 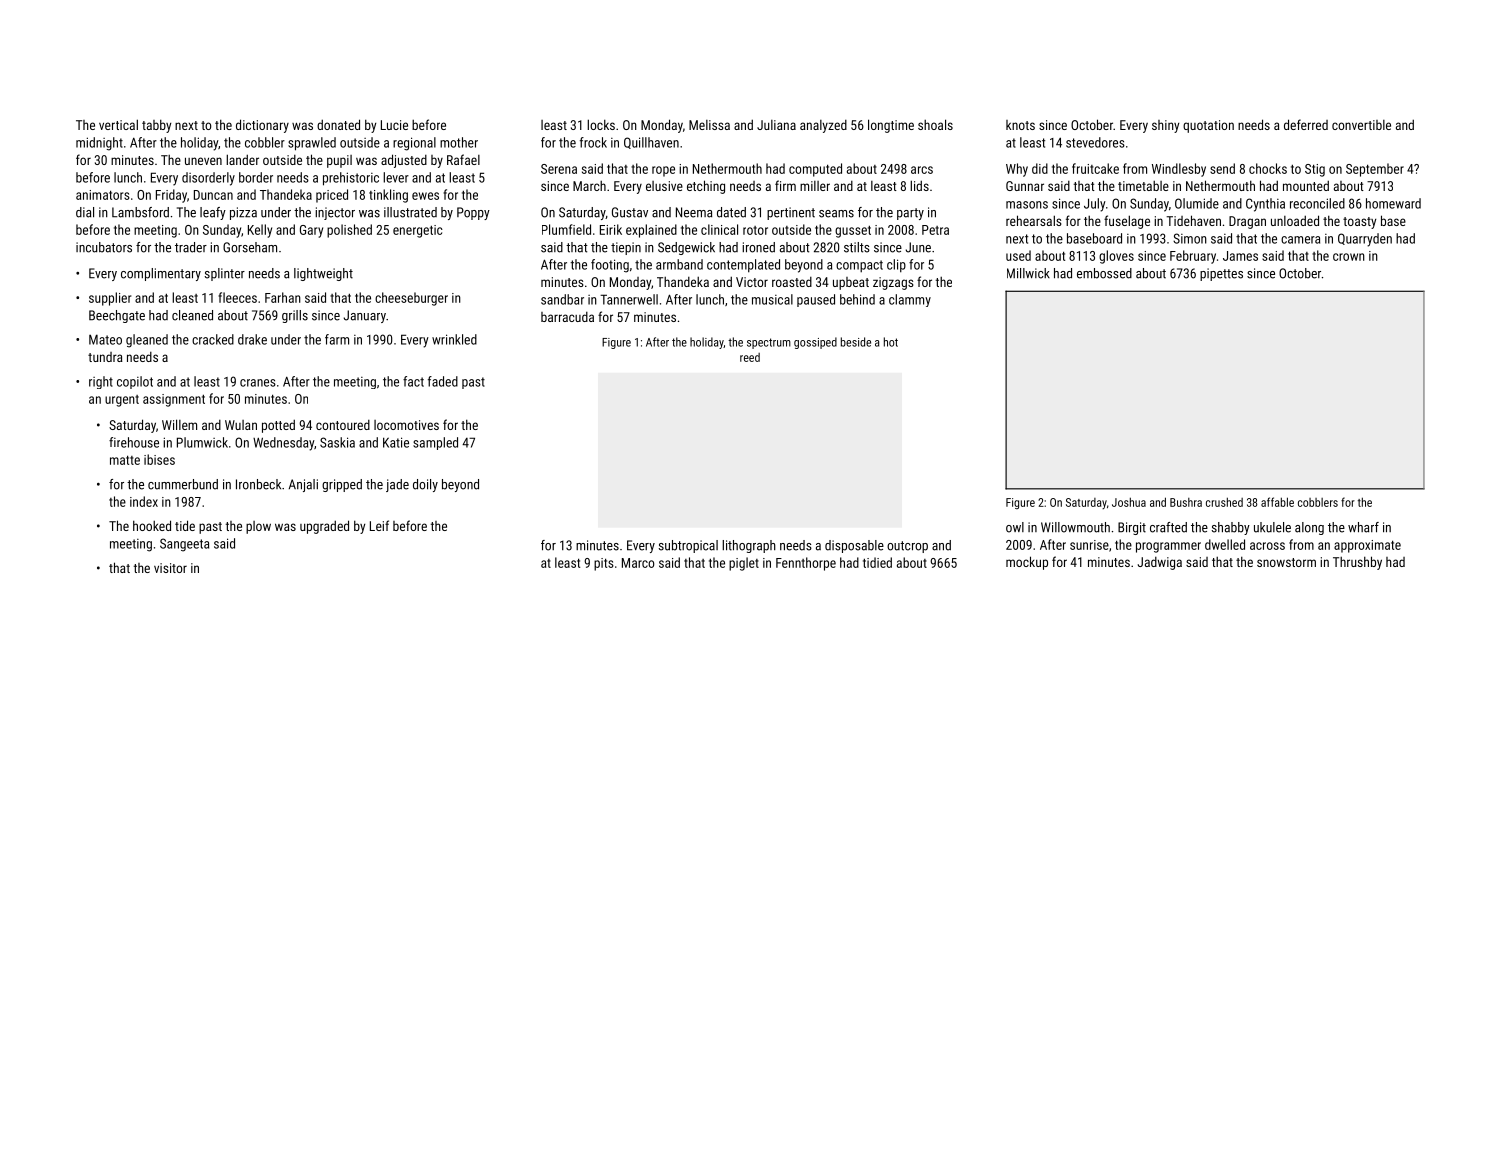 I want to click on gossiped, so click(x=815, y=343).
